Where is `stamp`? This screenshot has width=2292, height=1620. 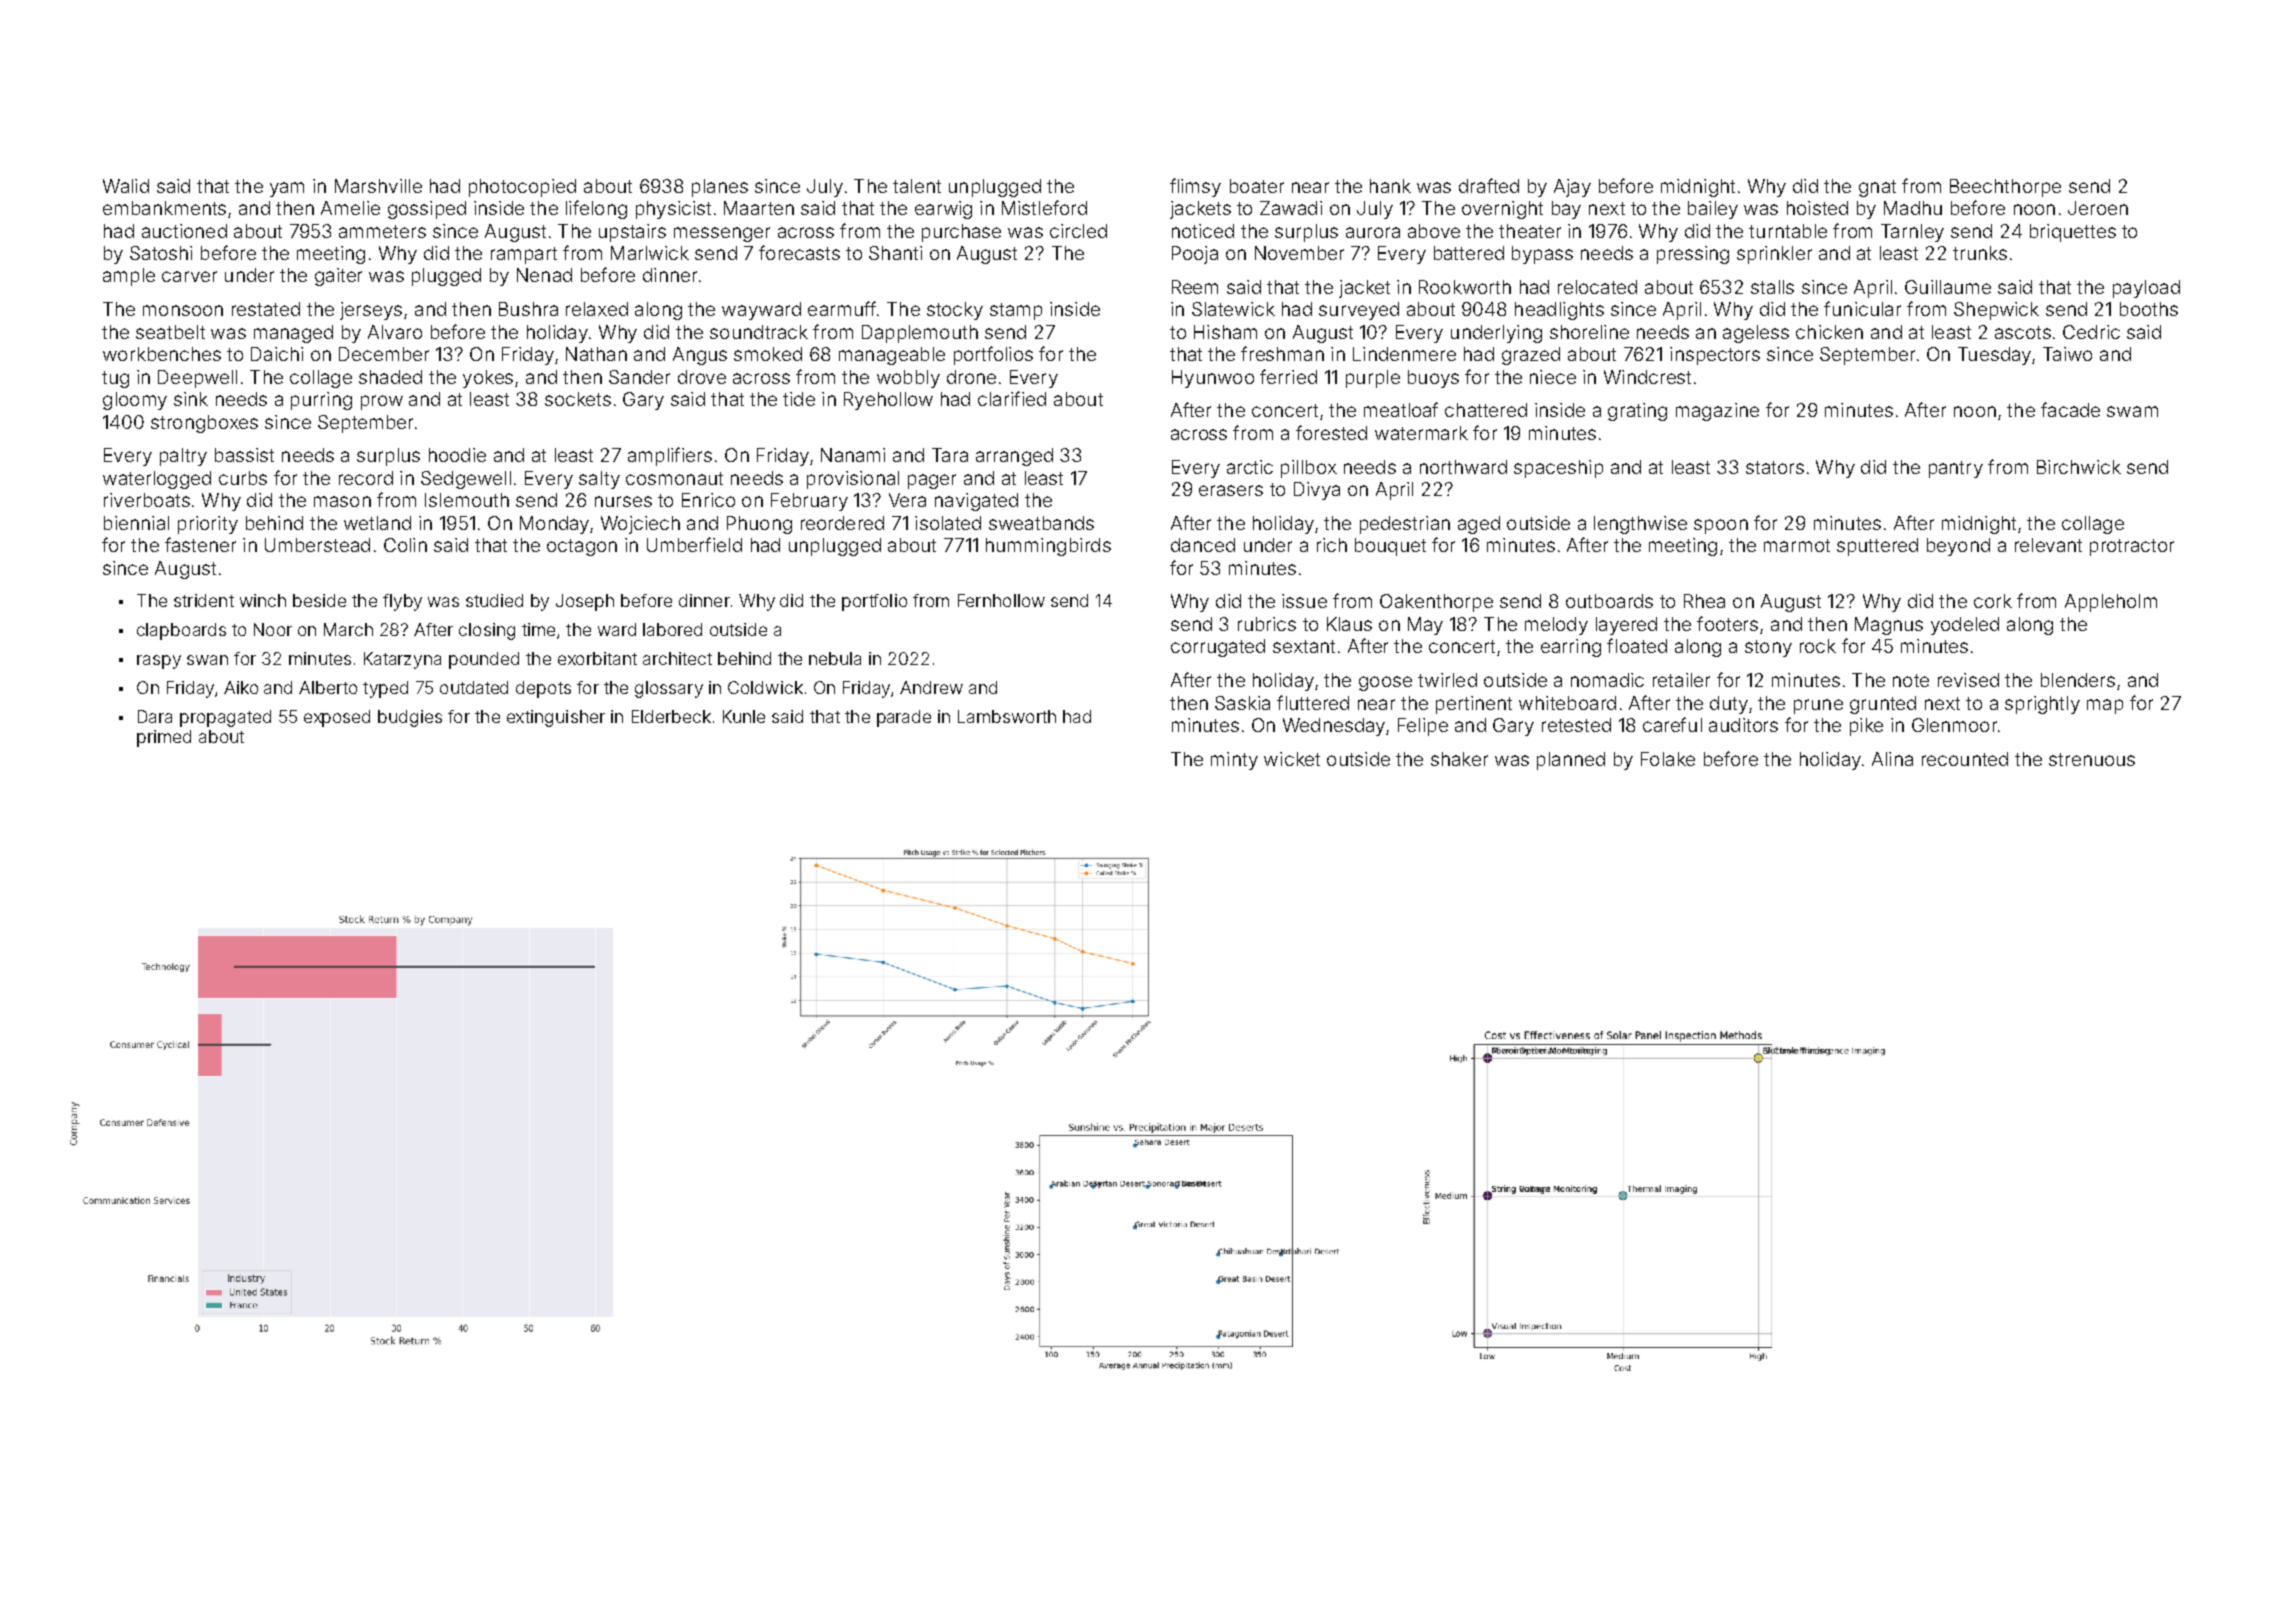 stamp is located at coordinates (1016, 311).
